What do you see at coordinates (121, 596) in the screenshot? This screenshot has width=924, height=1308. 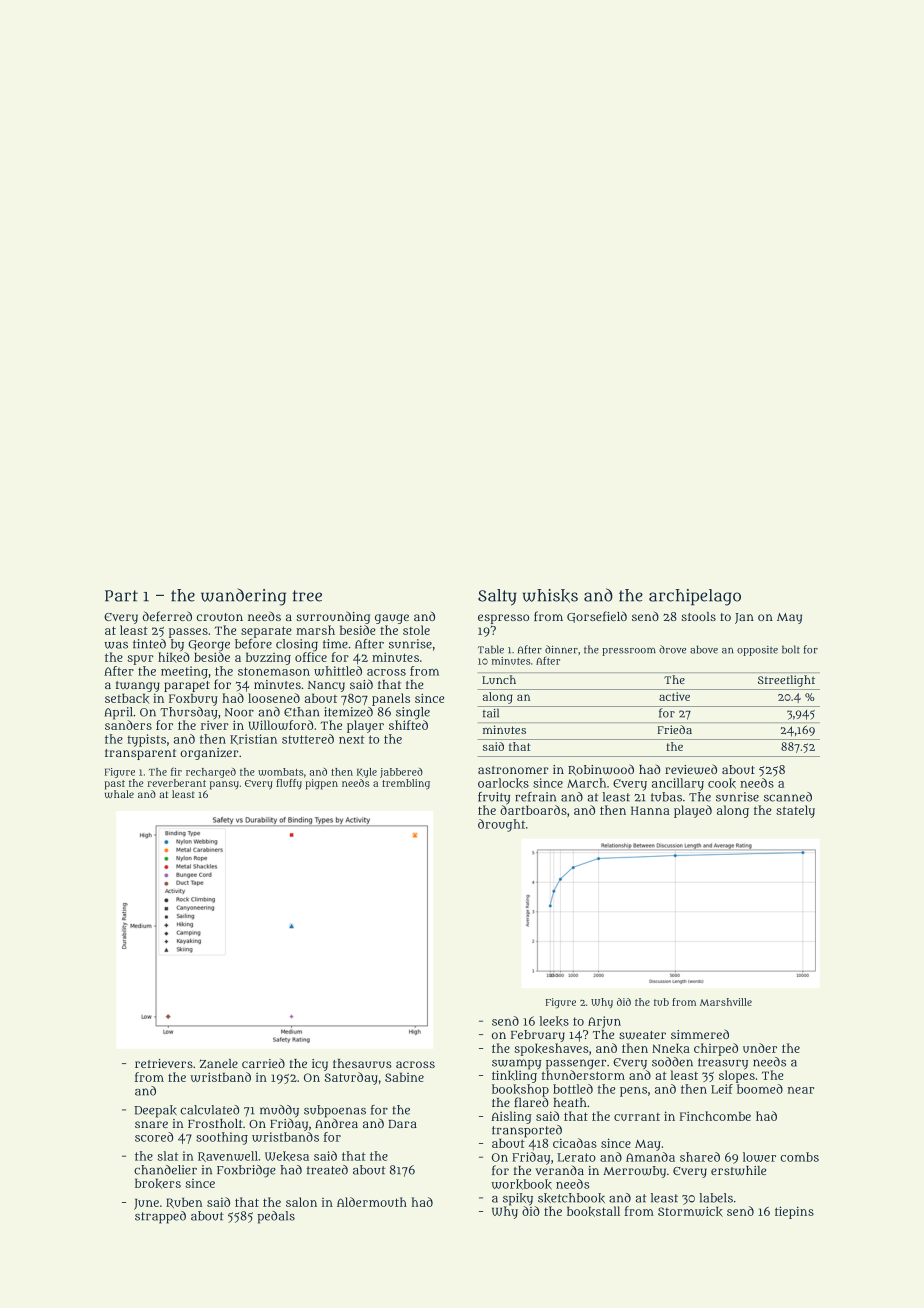 I see `Part` at bounding box center [121, 596].
